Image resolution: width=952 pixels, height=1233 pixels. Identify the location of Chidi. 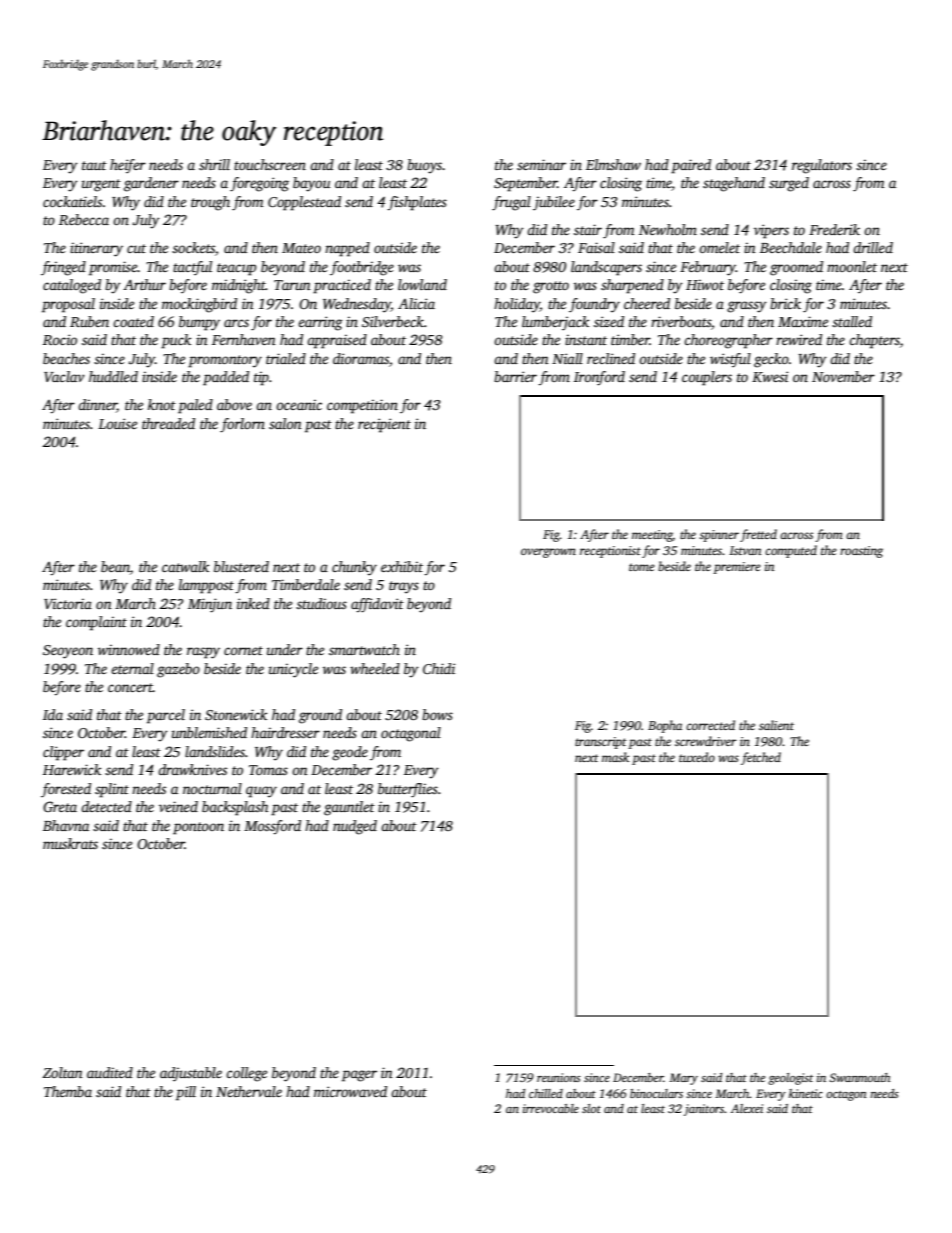
(439, 668).
